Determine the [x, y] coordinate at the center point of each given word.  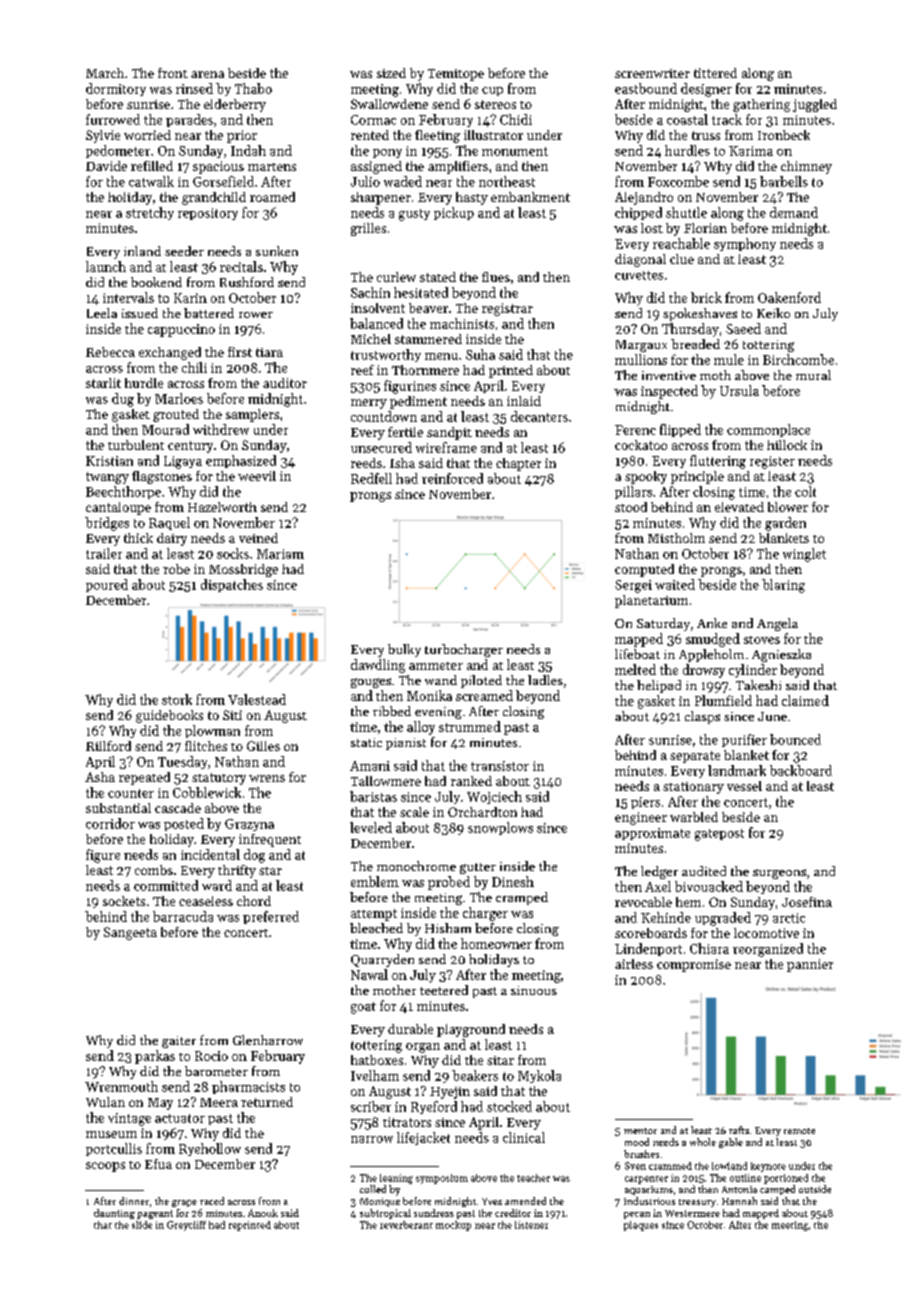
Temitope [456, 75]
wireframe [446, 447]
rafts [739, 1130]
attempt [374, 915]
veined [258, 538]
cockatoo [641, 445]
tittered [715, 73]
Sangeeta [130, 933]
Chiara [709, 948]
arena [207, 74]
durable [410, 1029]
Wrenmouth [121, 1086]
